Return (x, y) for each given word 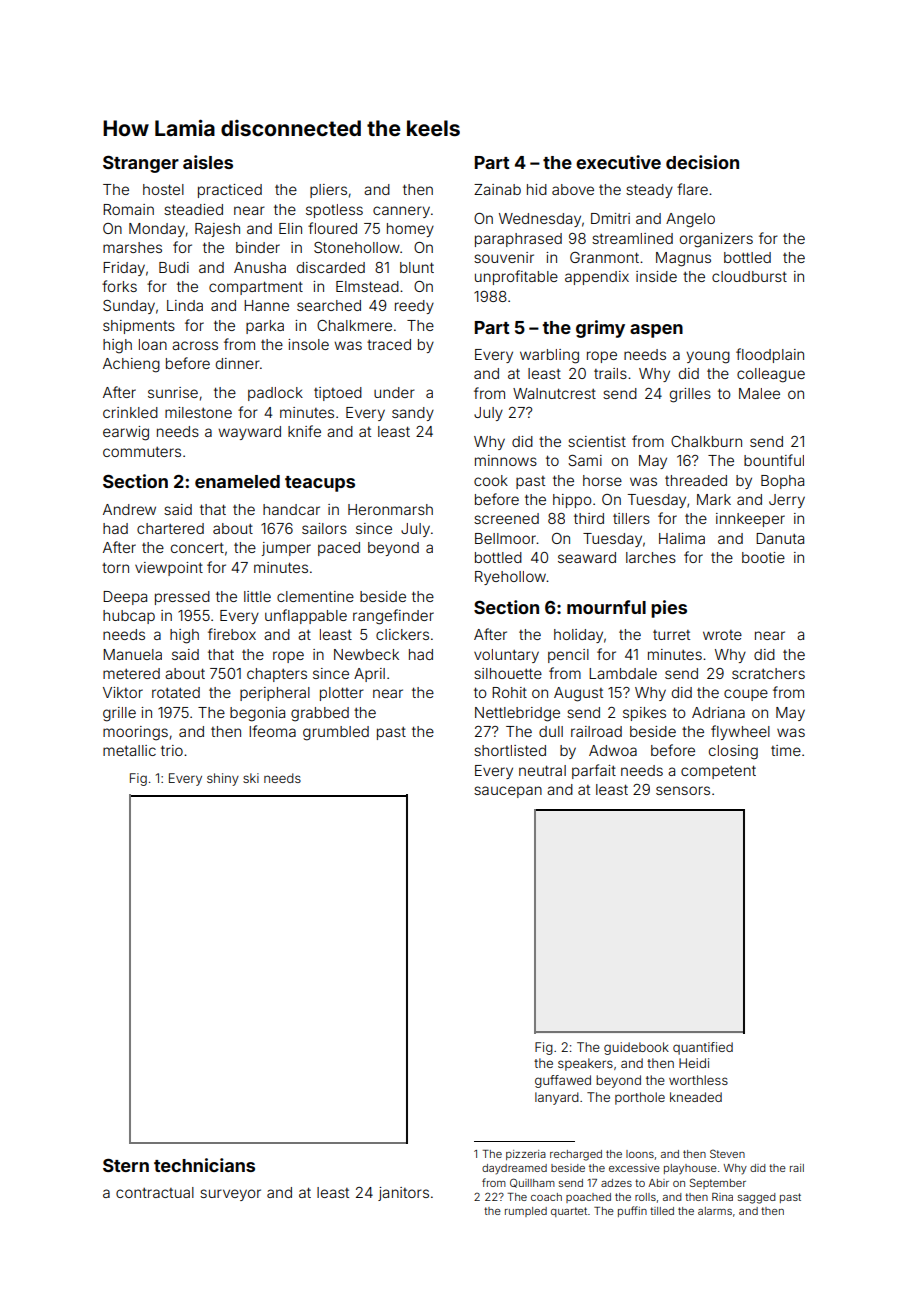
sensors (683, 790)
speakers (585, 1064)
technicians (204, 1165)
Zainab (497, 189)
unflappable (306, 616)
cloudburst (749, 276)
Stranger (141, 164)
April (369, 675)
